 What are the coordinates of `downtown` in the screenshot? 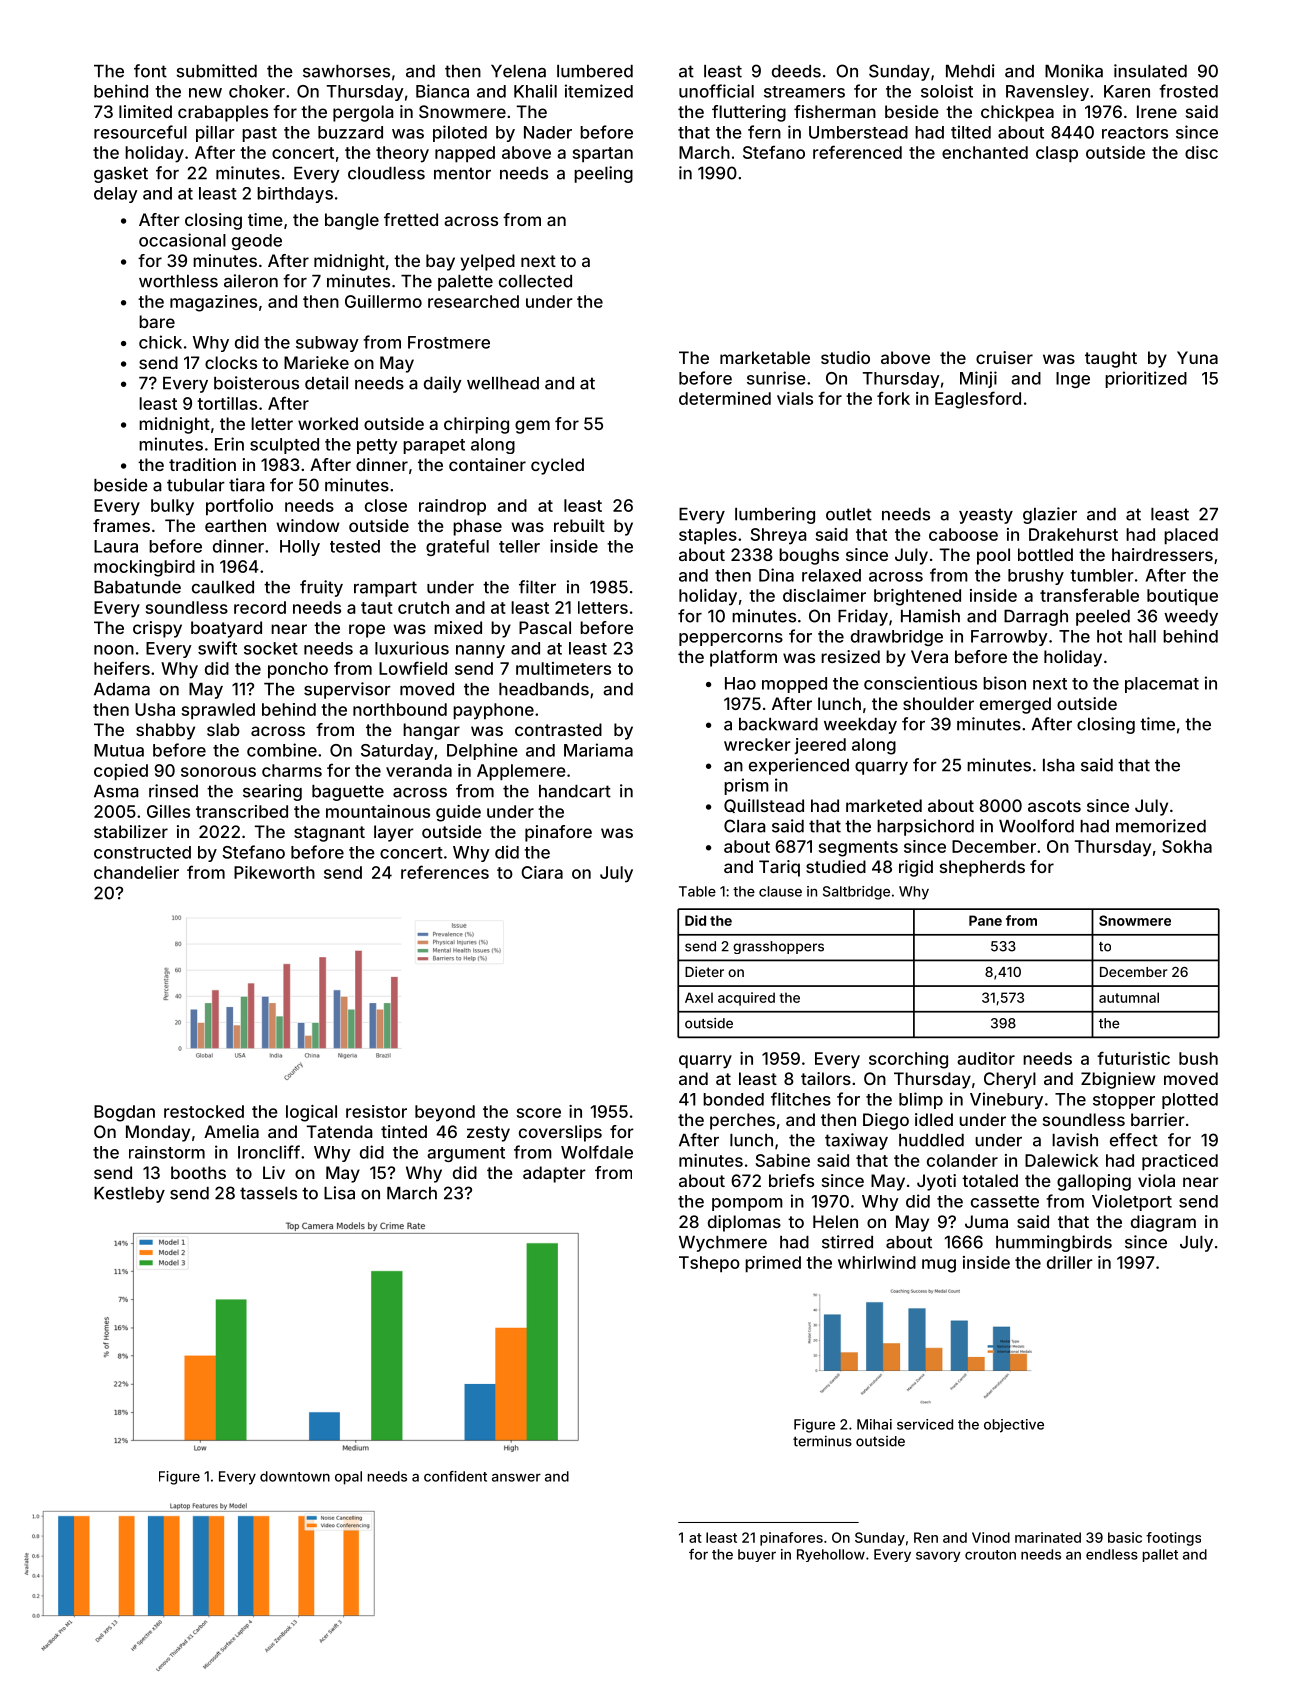 It's located at (295, 1476).
